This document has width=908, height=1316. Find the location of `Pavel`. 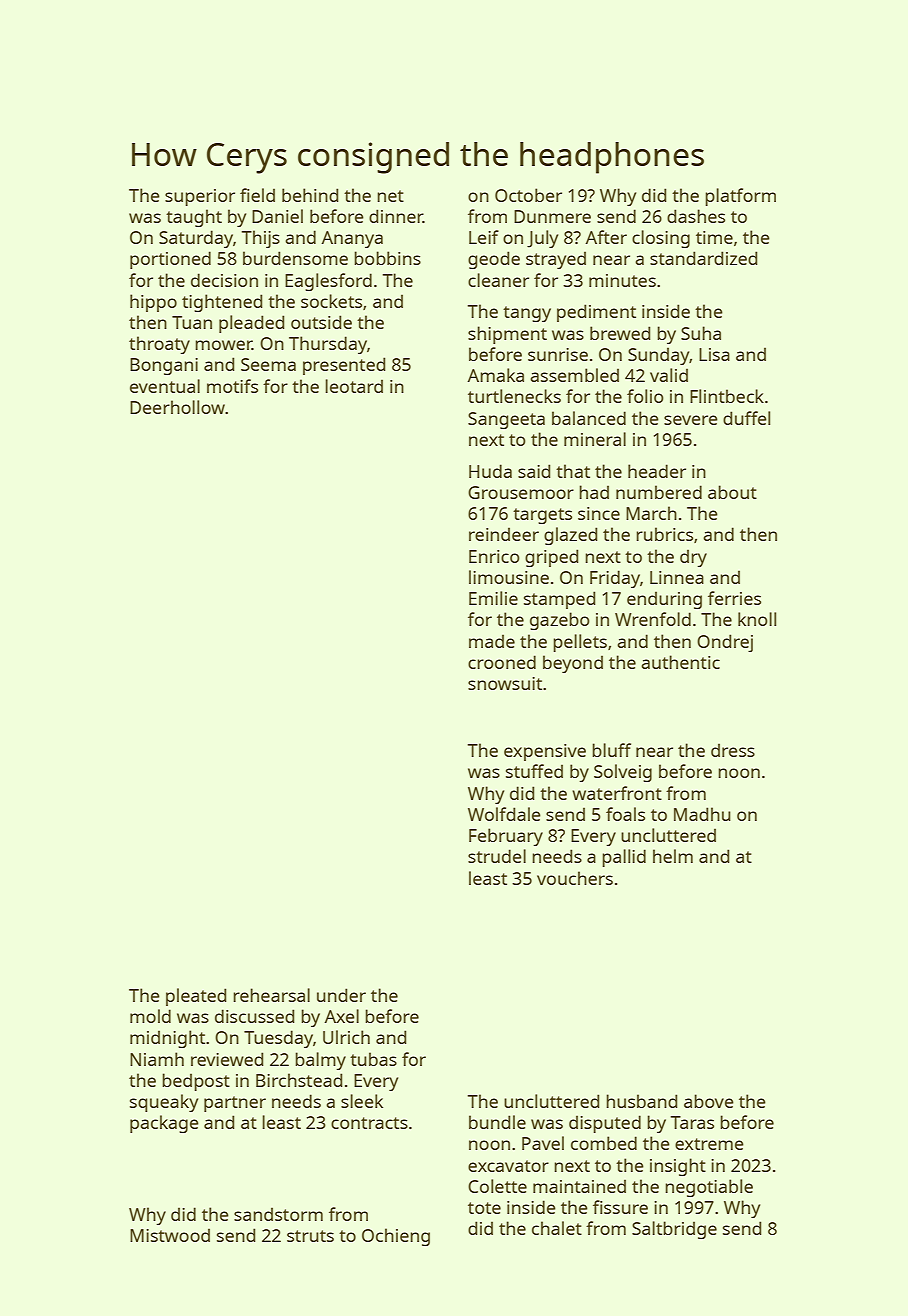

Pavel is located at coordinates (543, 1143).
